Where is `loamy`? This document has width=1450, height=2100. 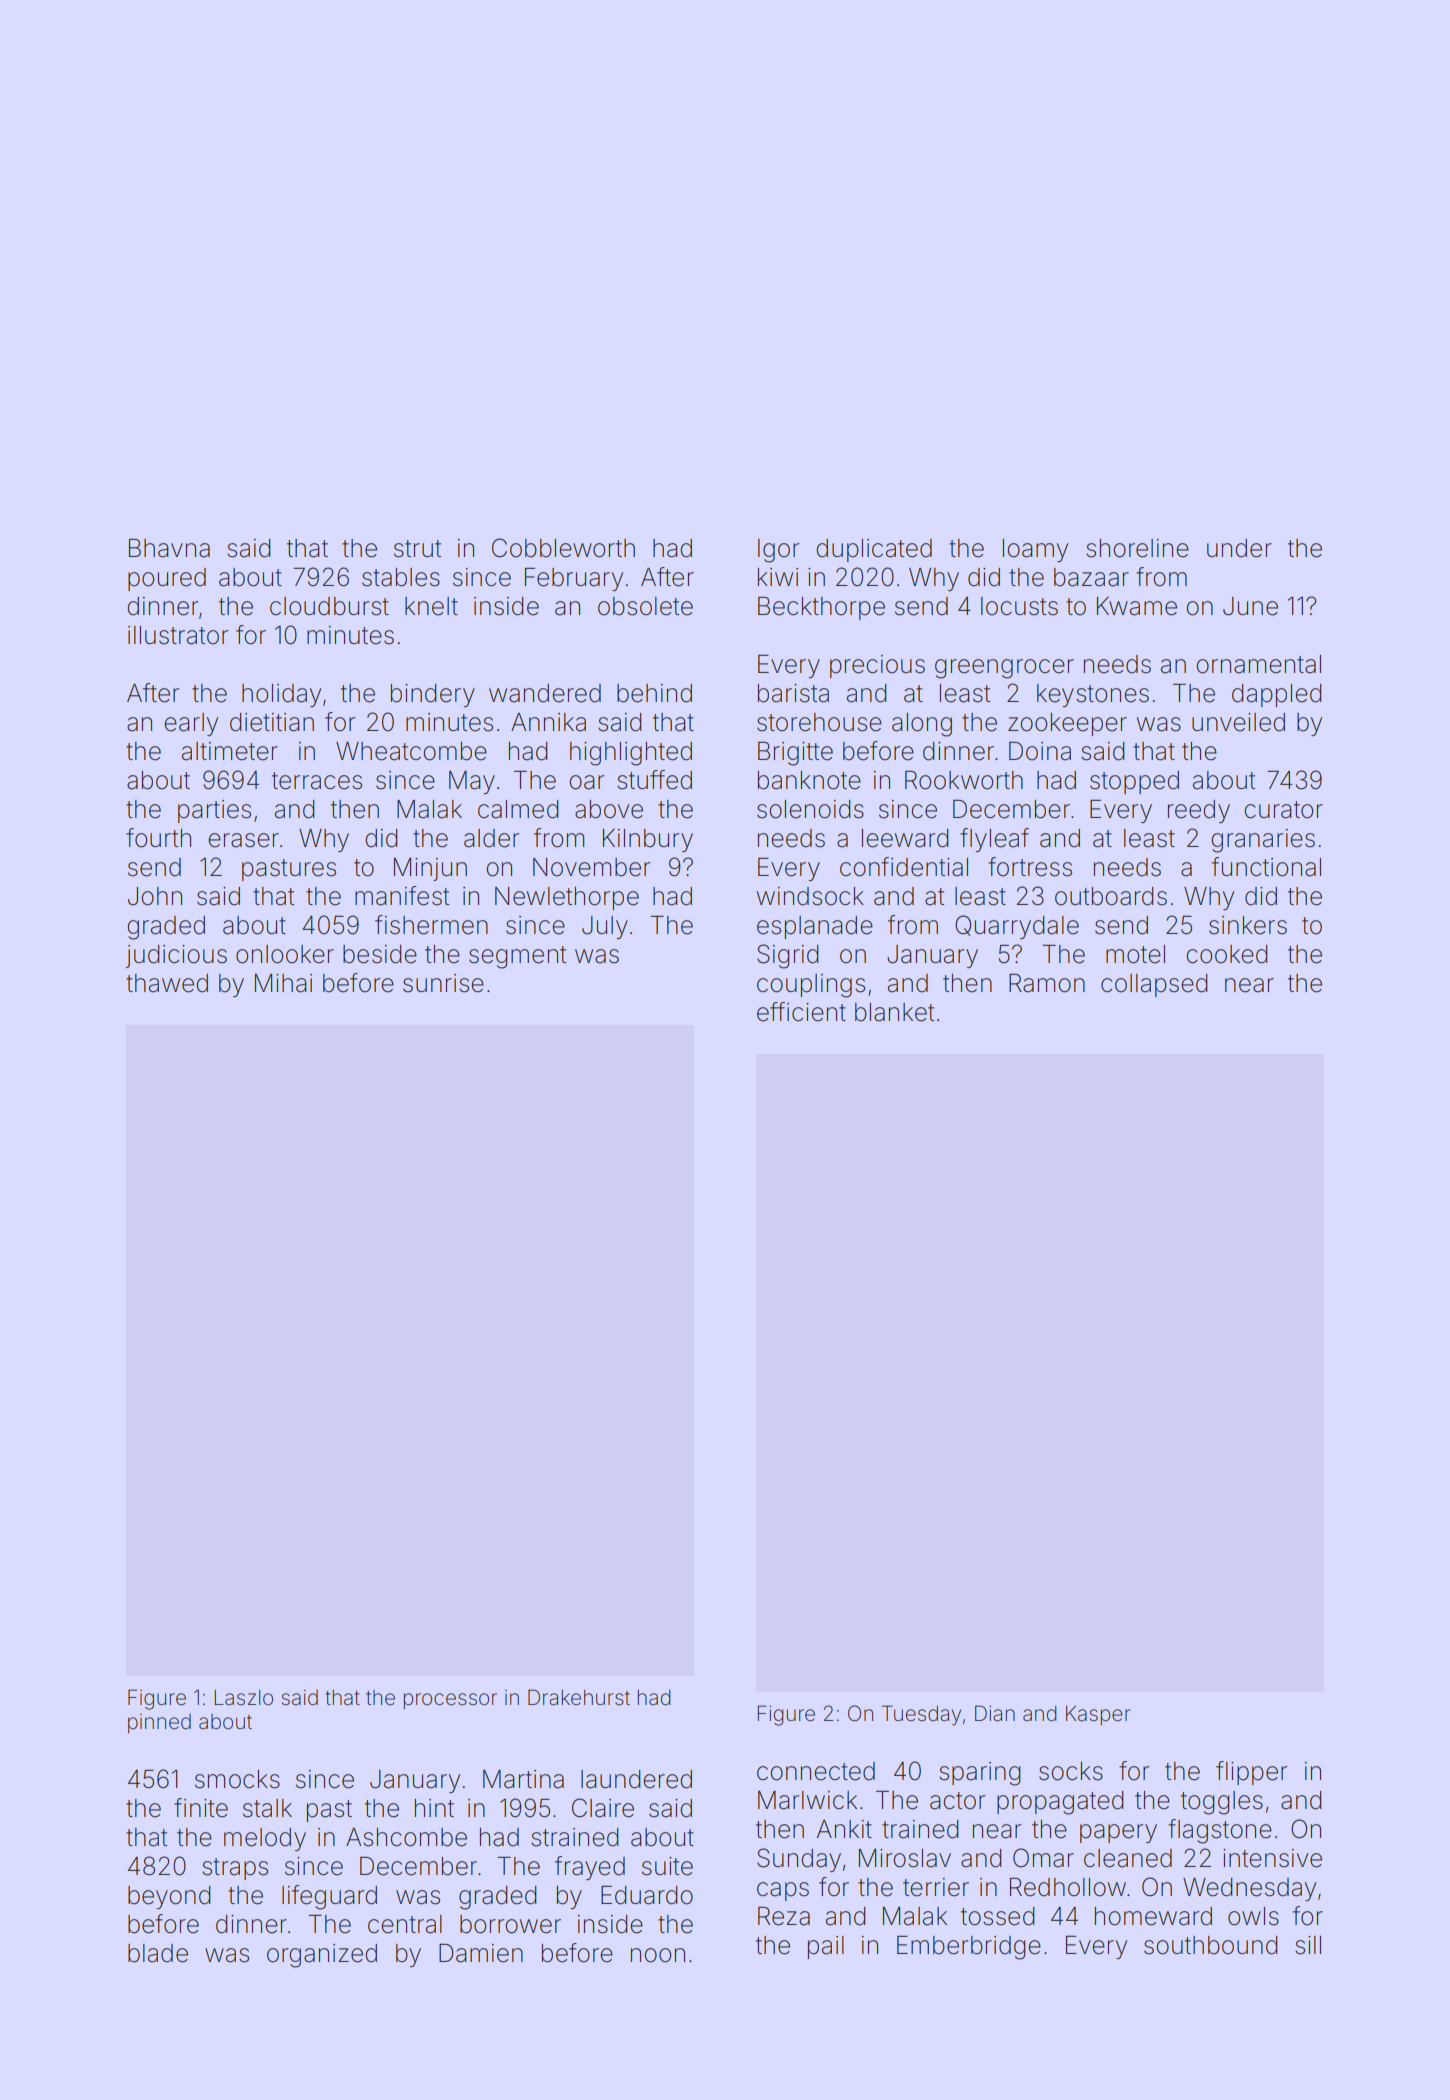 loamy is located at coordinates (1035, 550).
